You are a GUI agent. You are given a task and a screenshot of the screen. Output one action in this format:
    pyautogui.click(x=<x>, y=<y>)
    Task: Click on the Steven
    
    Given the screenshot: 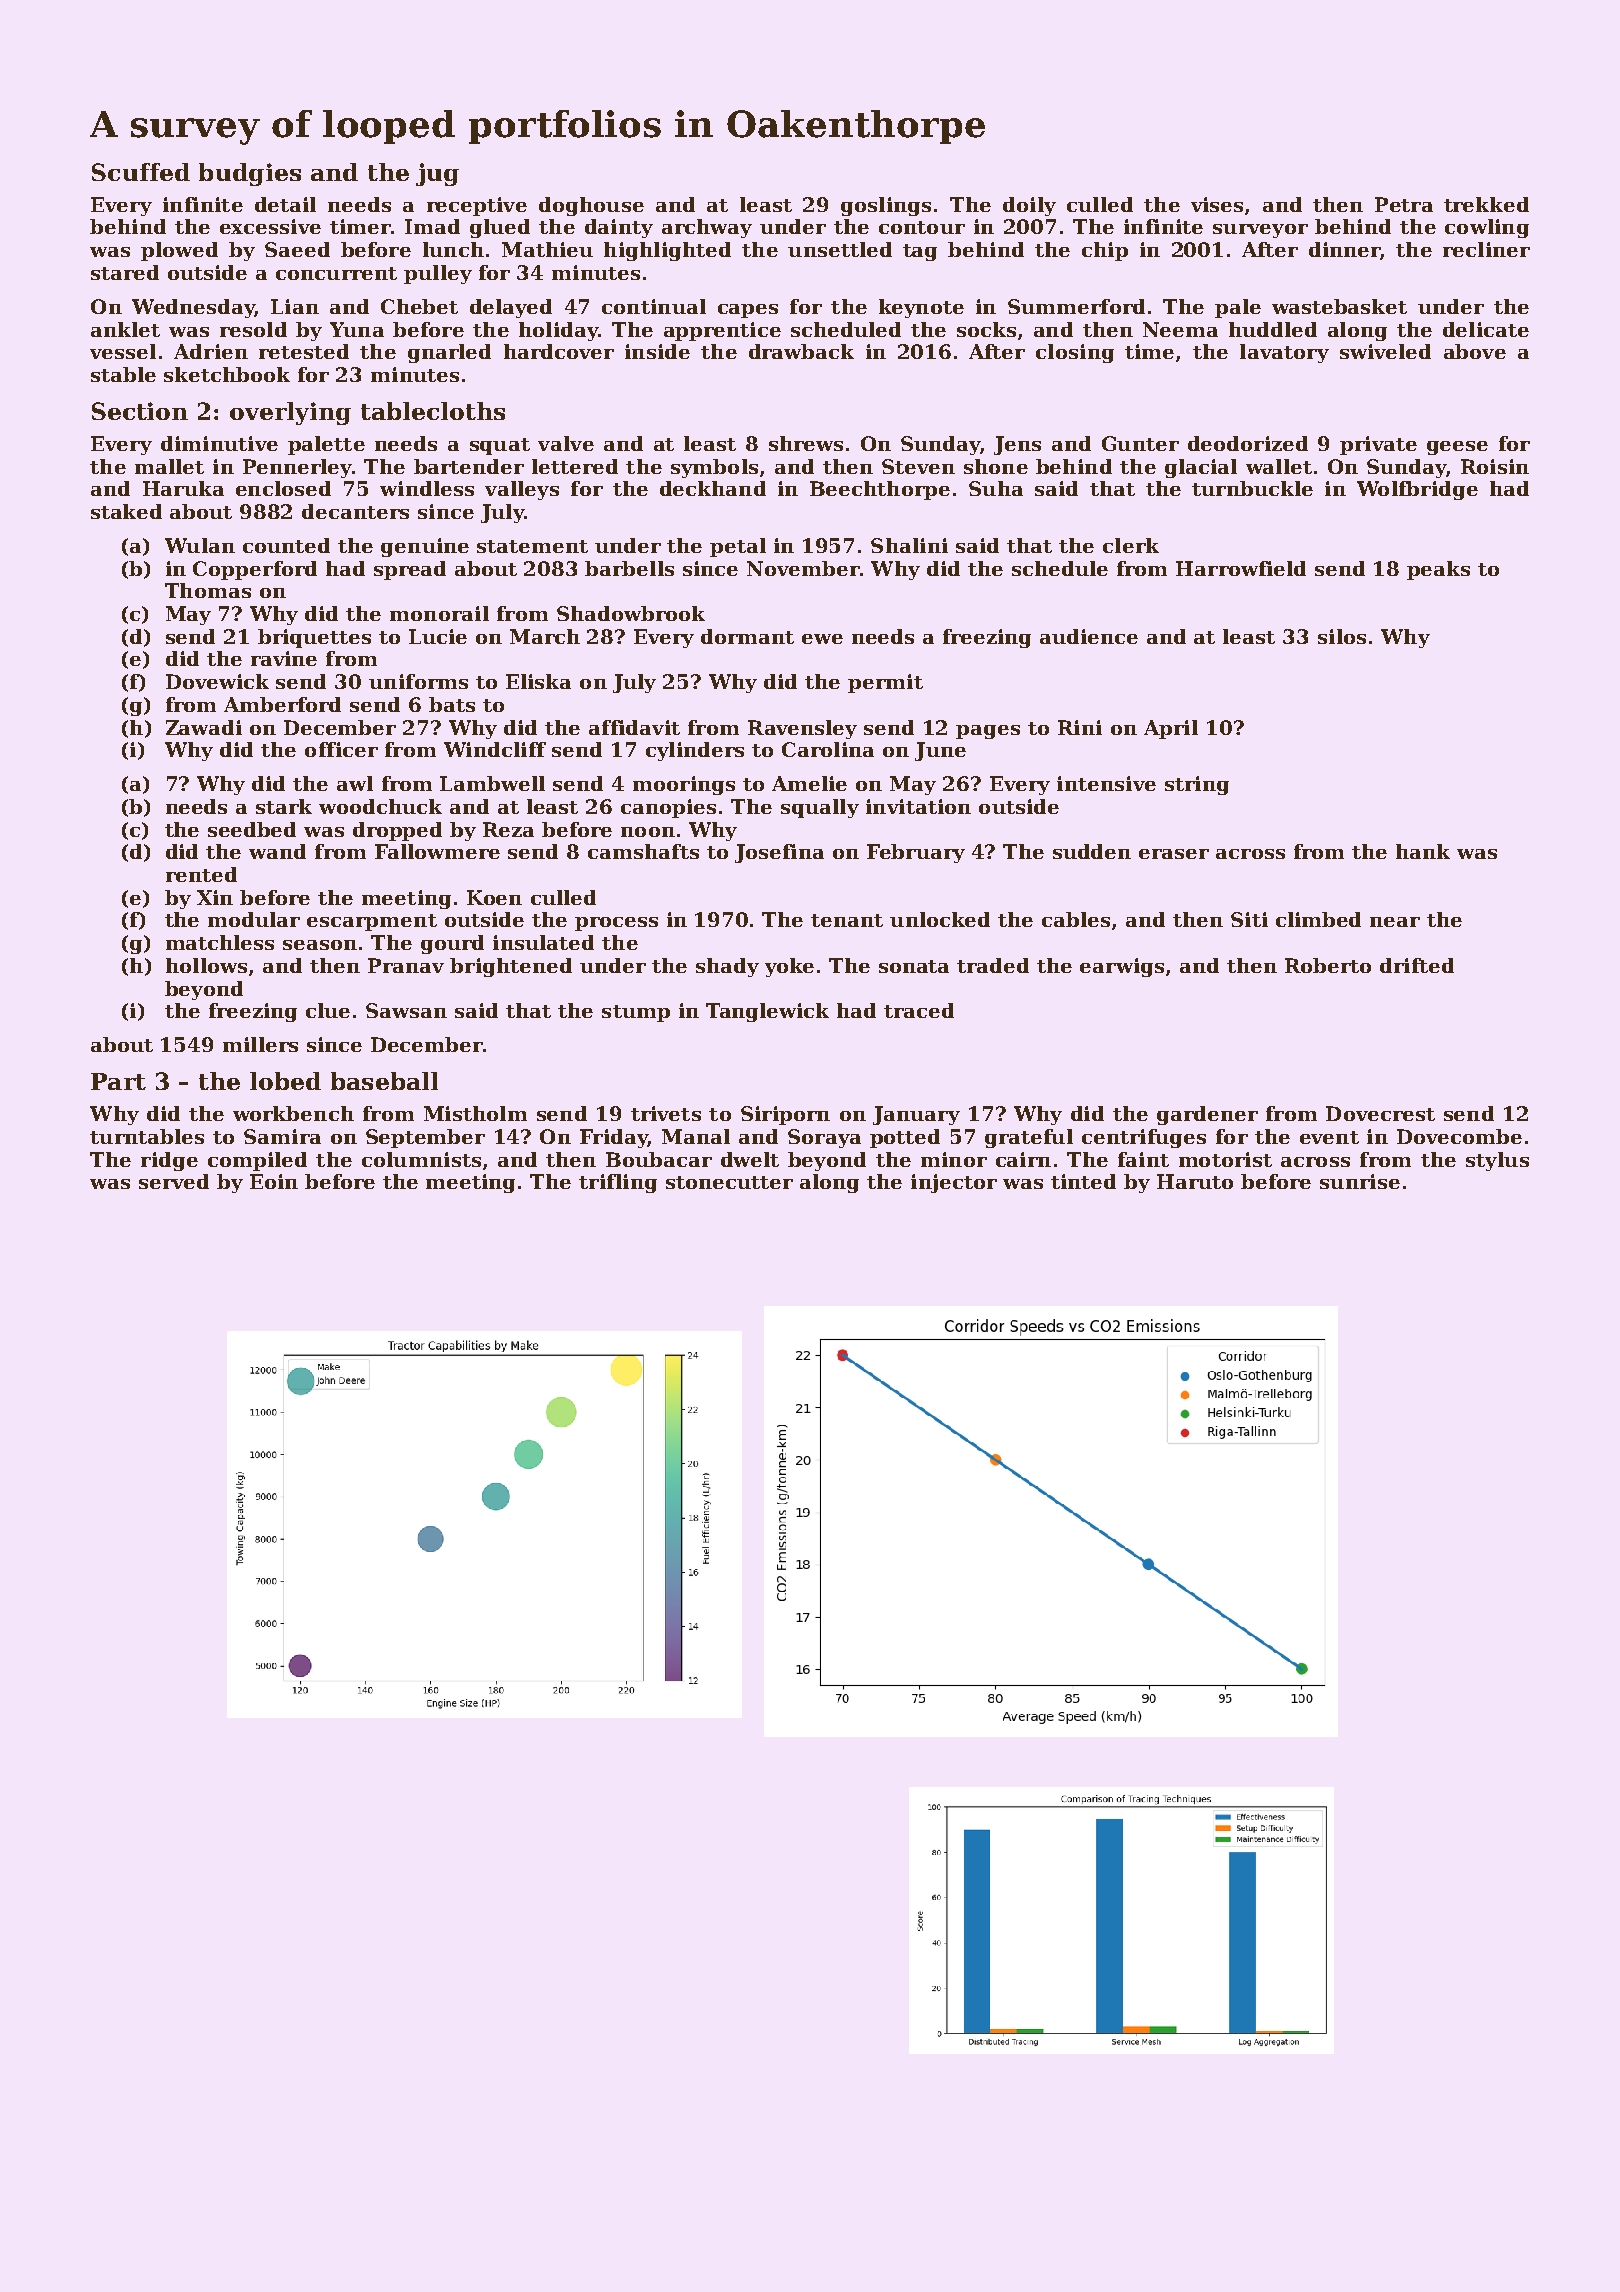 What is the action you would take?
    pyautogui.click(x=918, y=466)
